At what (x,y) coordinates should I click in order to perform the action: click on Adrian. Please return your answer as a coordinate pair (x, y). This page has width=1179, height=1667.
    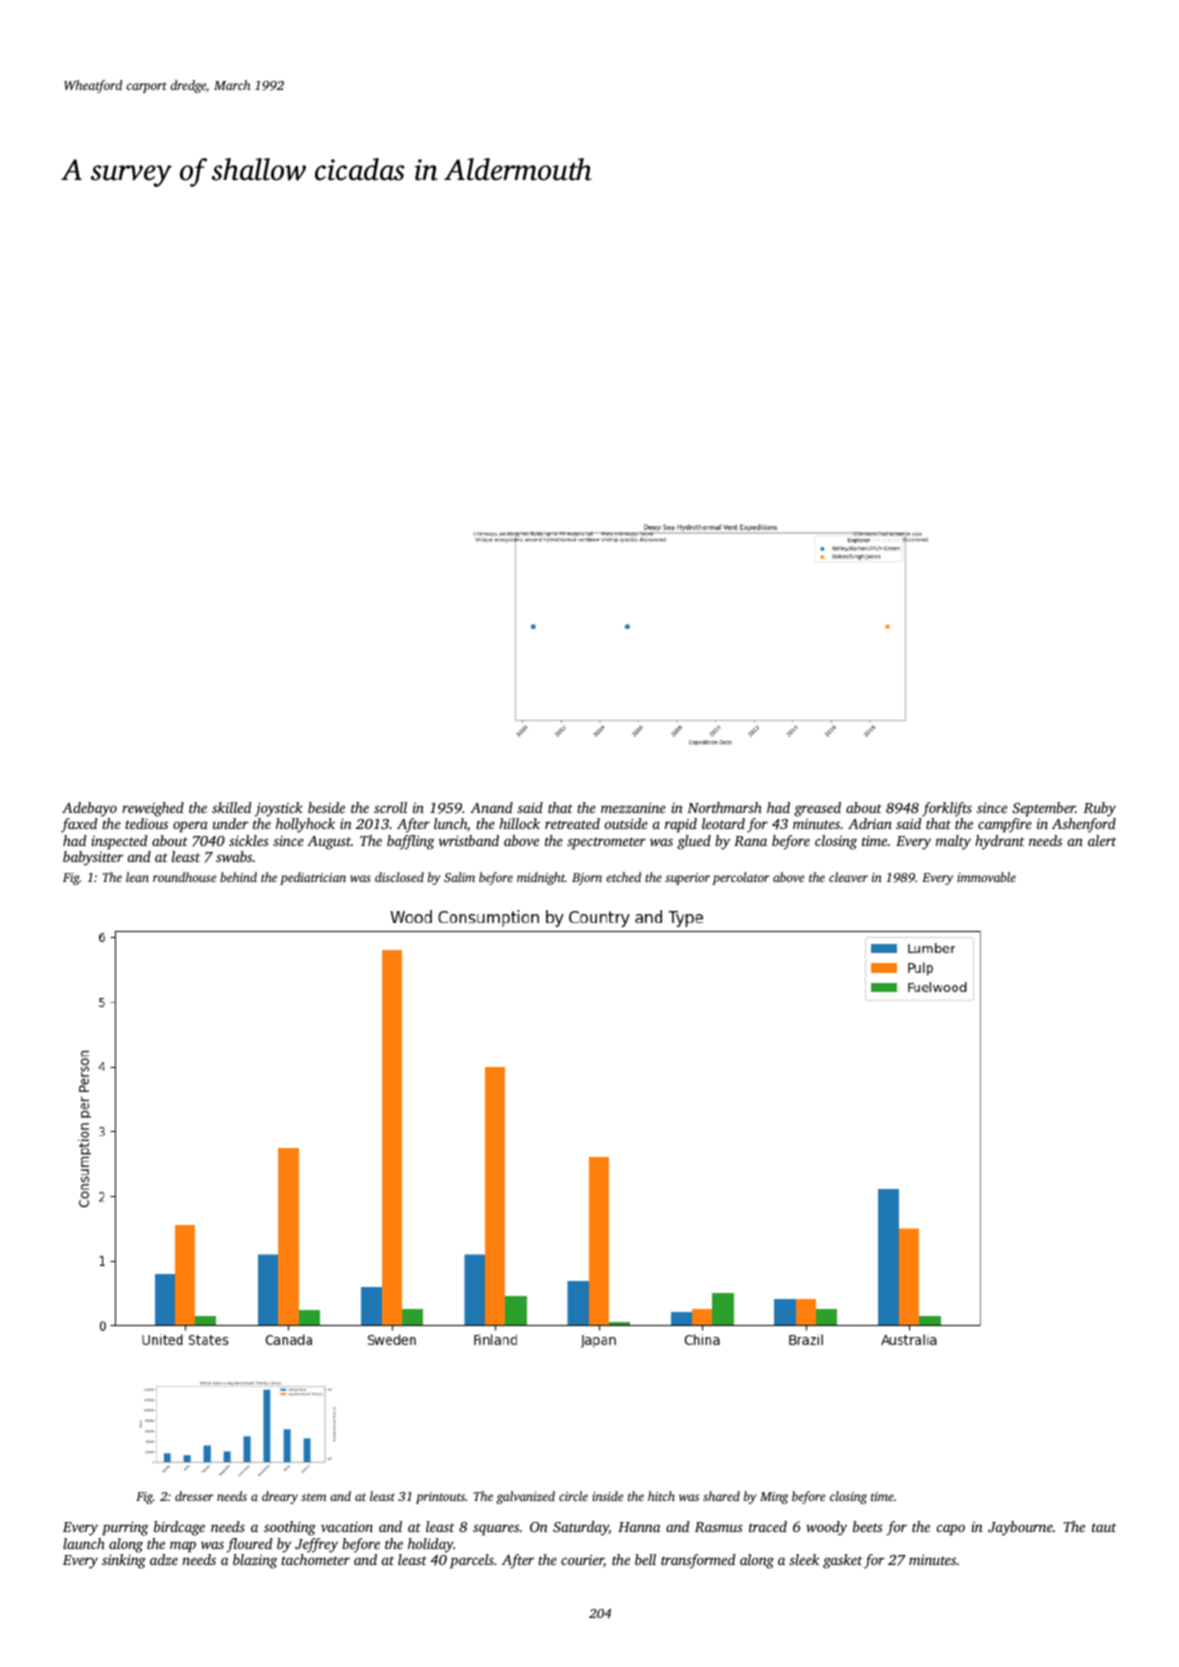
    Looking at the image, I should click on (870, 823).
